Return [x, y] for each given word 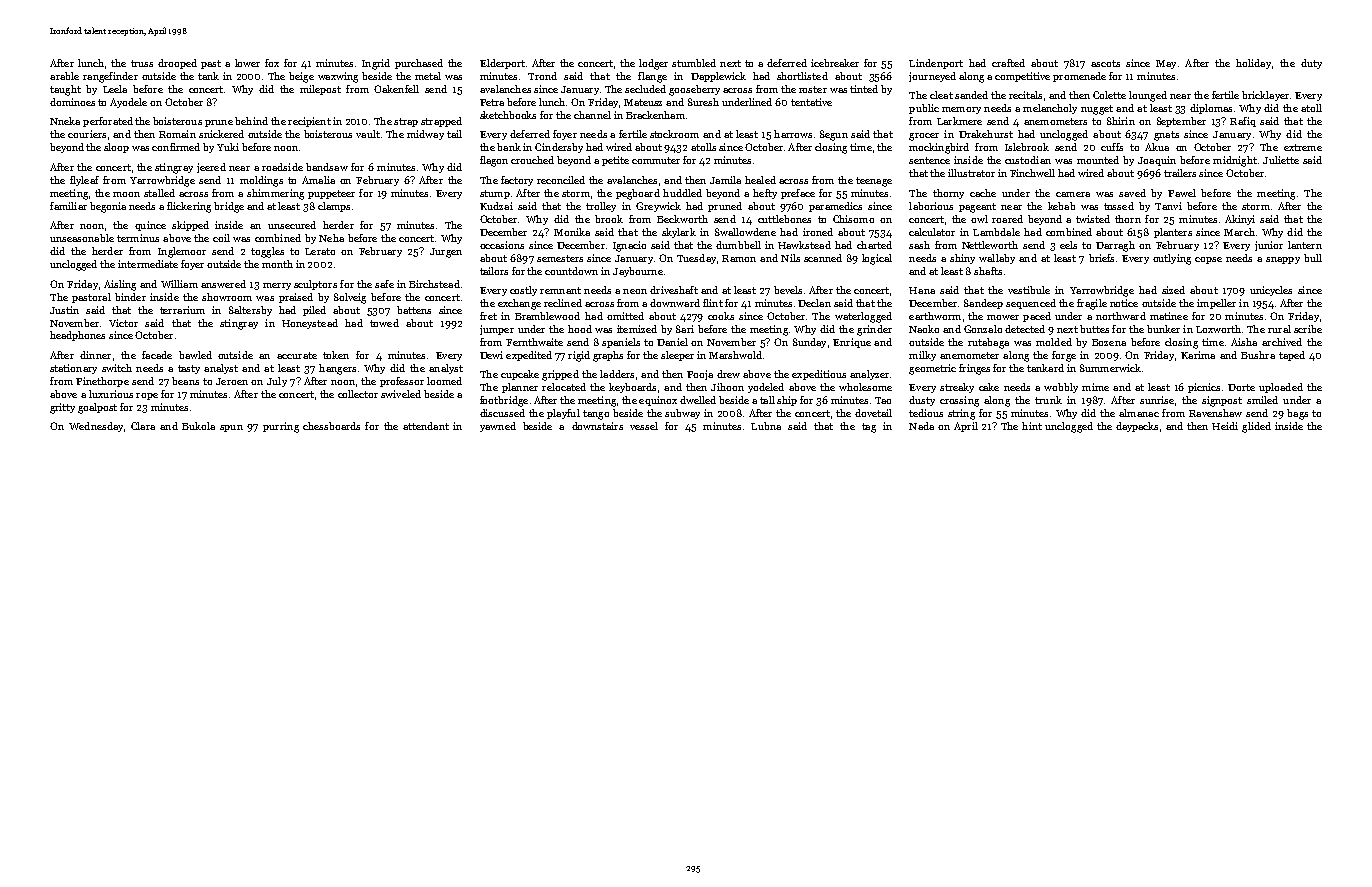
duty [1311, 64]
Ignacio [629, 246]
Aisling [120, 285]
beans [185, 381]
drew [728, 374]
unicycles [1271, 291]
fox [272, 63]
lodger [653, 64]
